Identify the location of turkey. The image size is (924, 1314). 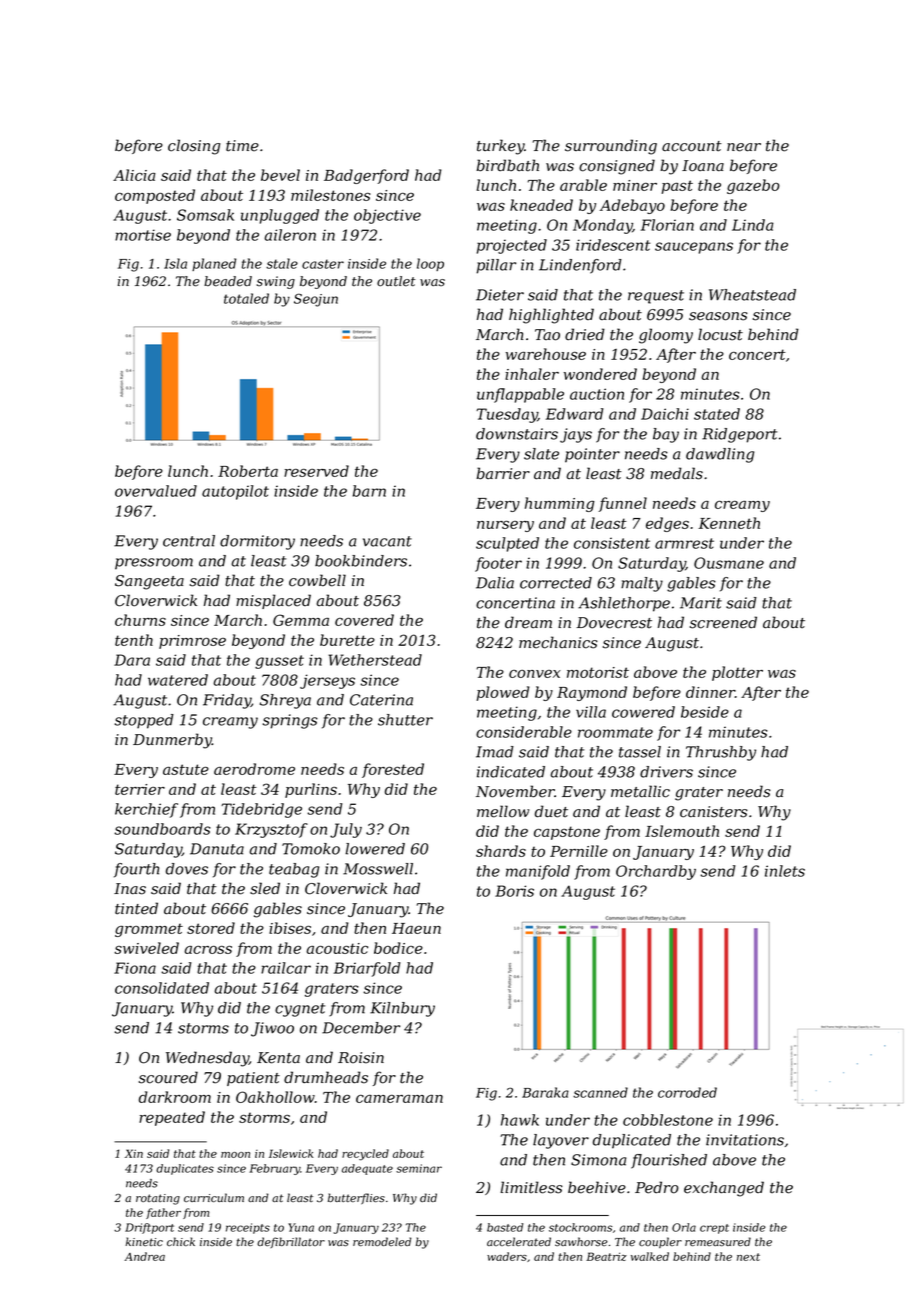
(500, 147).
